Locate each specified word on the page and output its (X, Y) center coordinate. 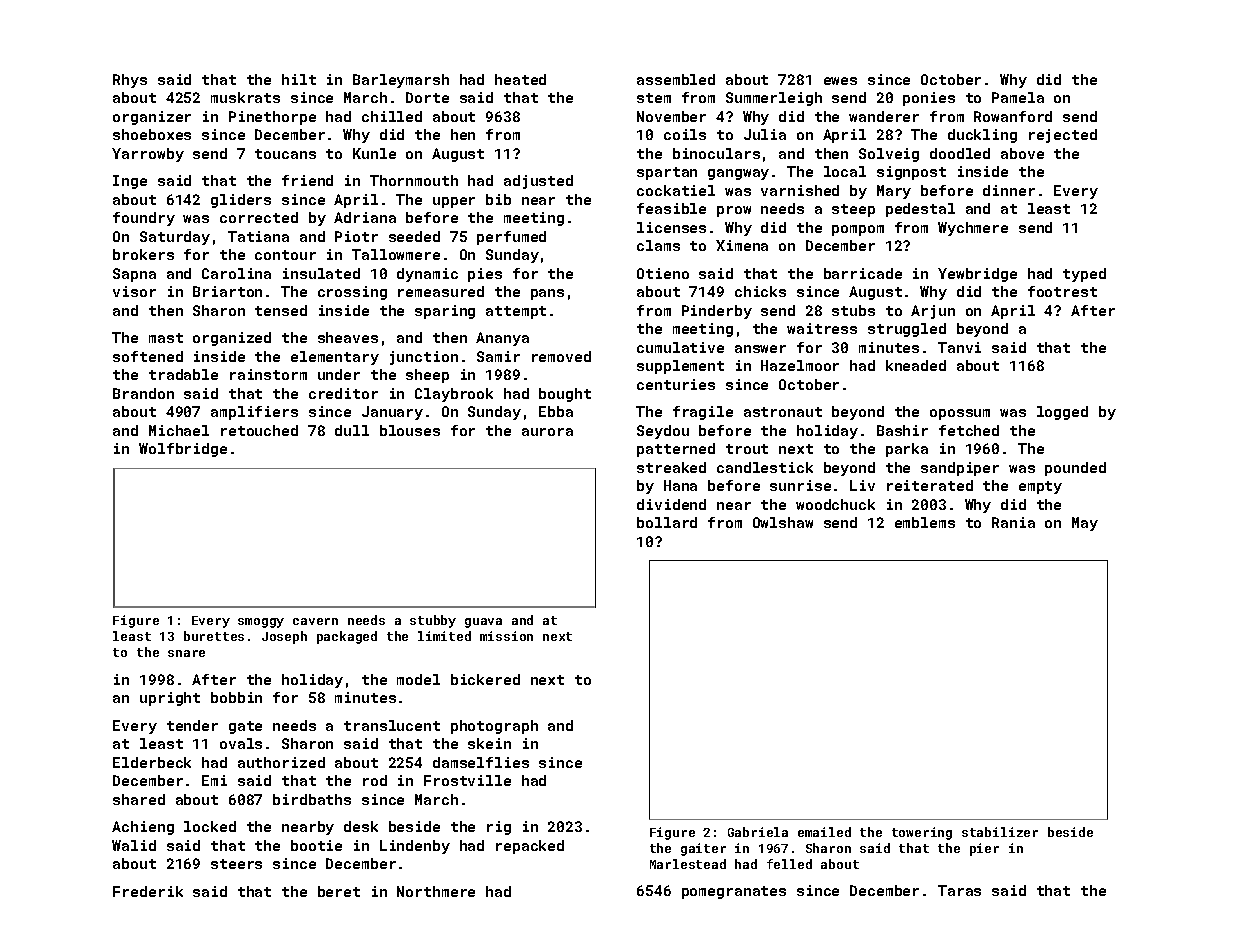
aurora (547, 432)
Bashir (902, 430)
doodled (960, 153)
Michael (179, 430)
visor (134, 291)
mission (506, 636)
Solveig (889, 155)
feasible (671, 208)
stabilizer (1000, 832)
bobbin (236, 697)
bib (498, 199)
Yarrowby (148, 155)
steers (236, 864)
